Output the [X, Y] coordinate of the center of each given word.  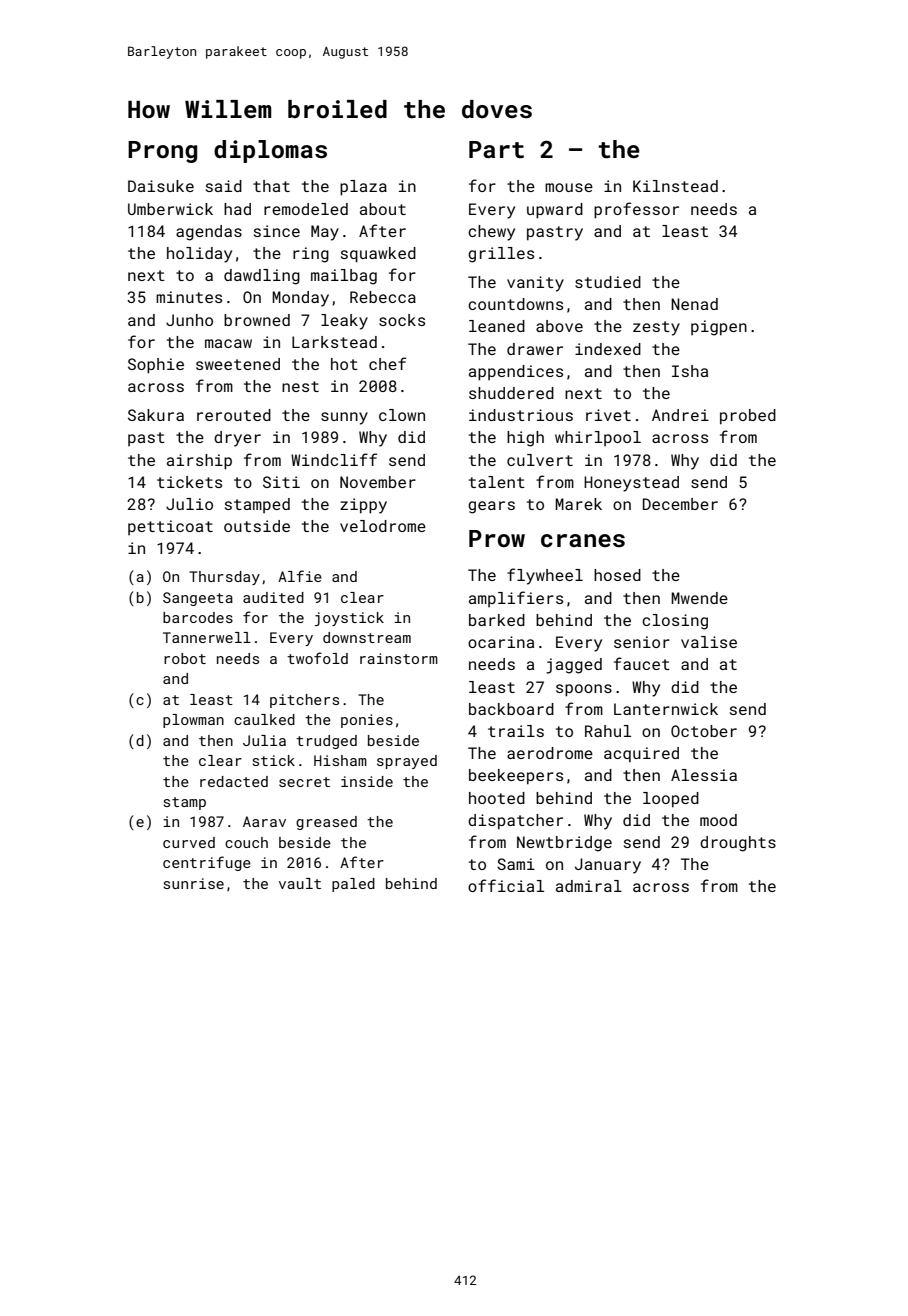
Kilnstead [675, 186]
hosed [617, 575]
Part [496, 150]
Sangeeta [198, 599]
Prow [497, 538]
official [506, 885]
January [608, 866]
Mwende [699, 598]
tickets [189, 482]
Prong [162, 152]
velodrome [383, 526]
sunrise [193, 883]
